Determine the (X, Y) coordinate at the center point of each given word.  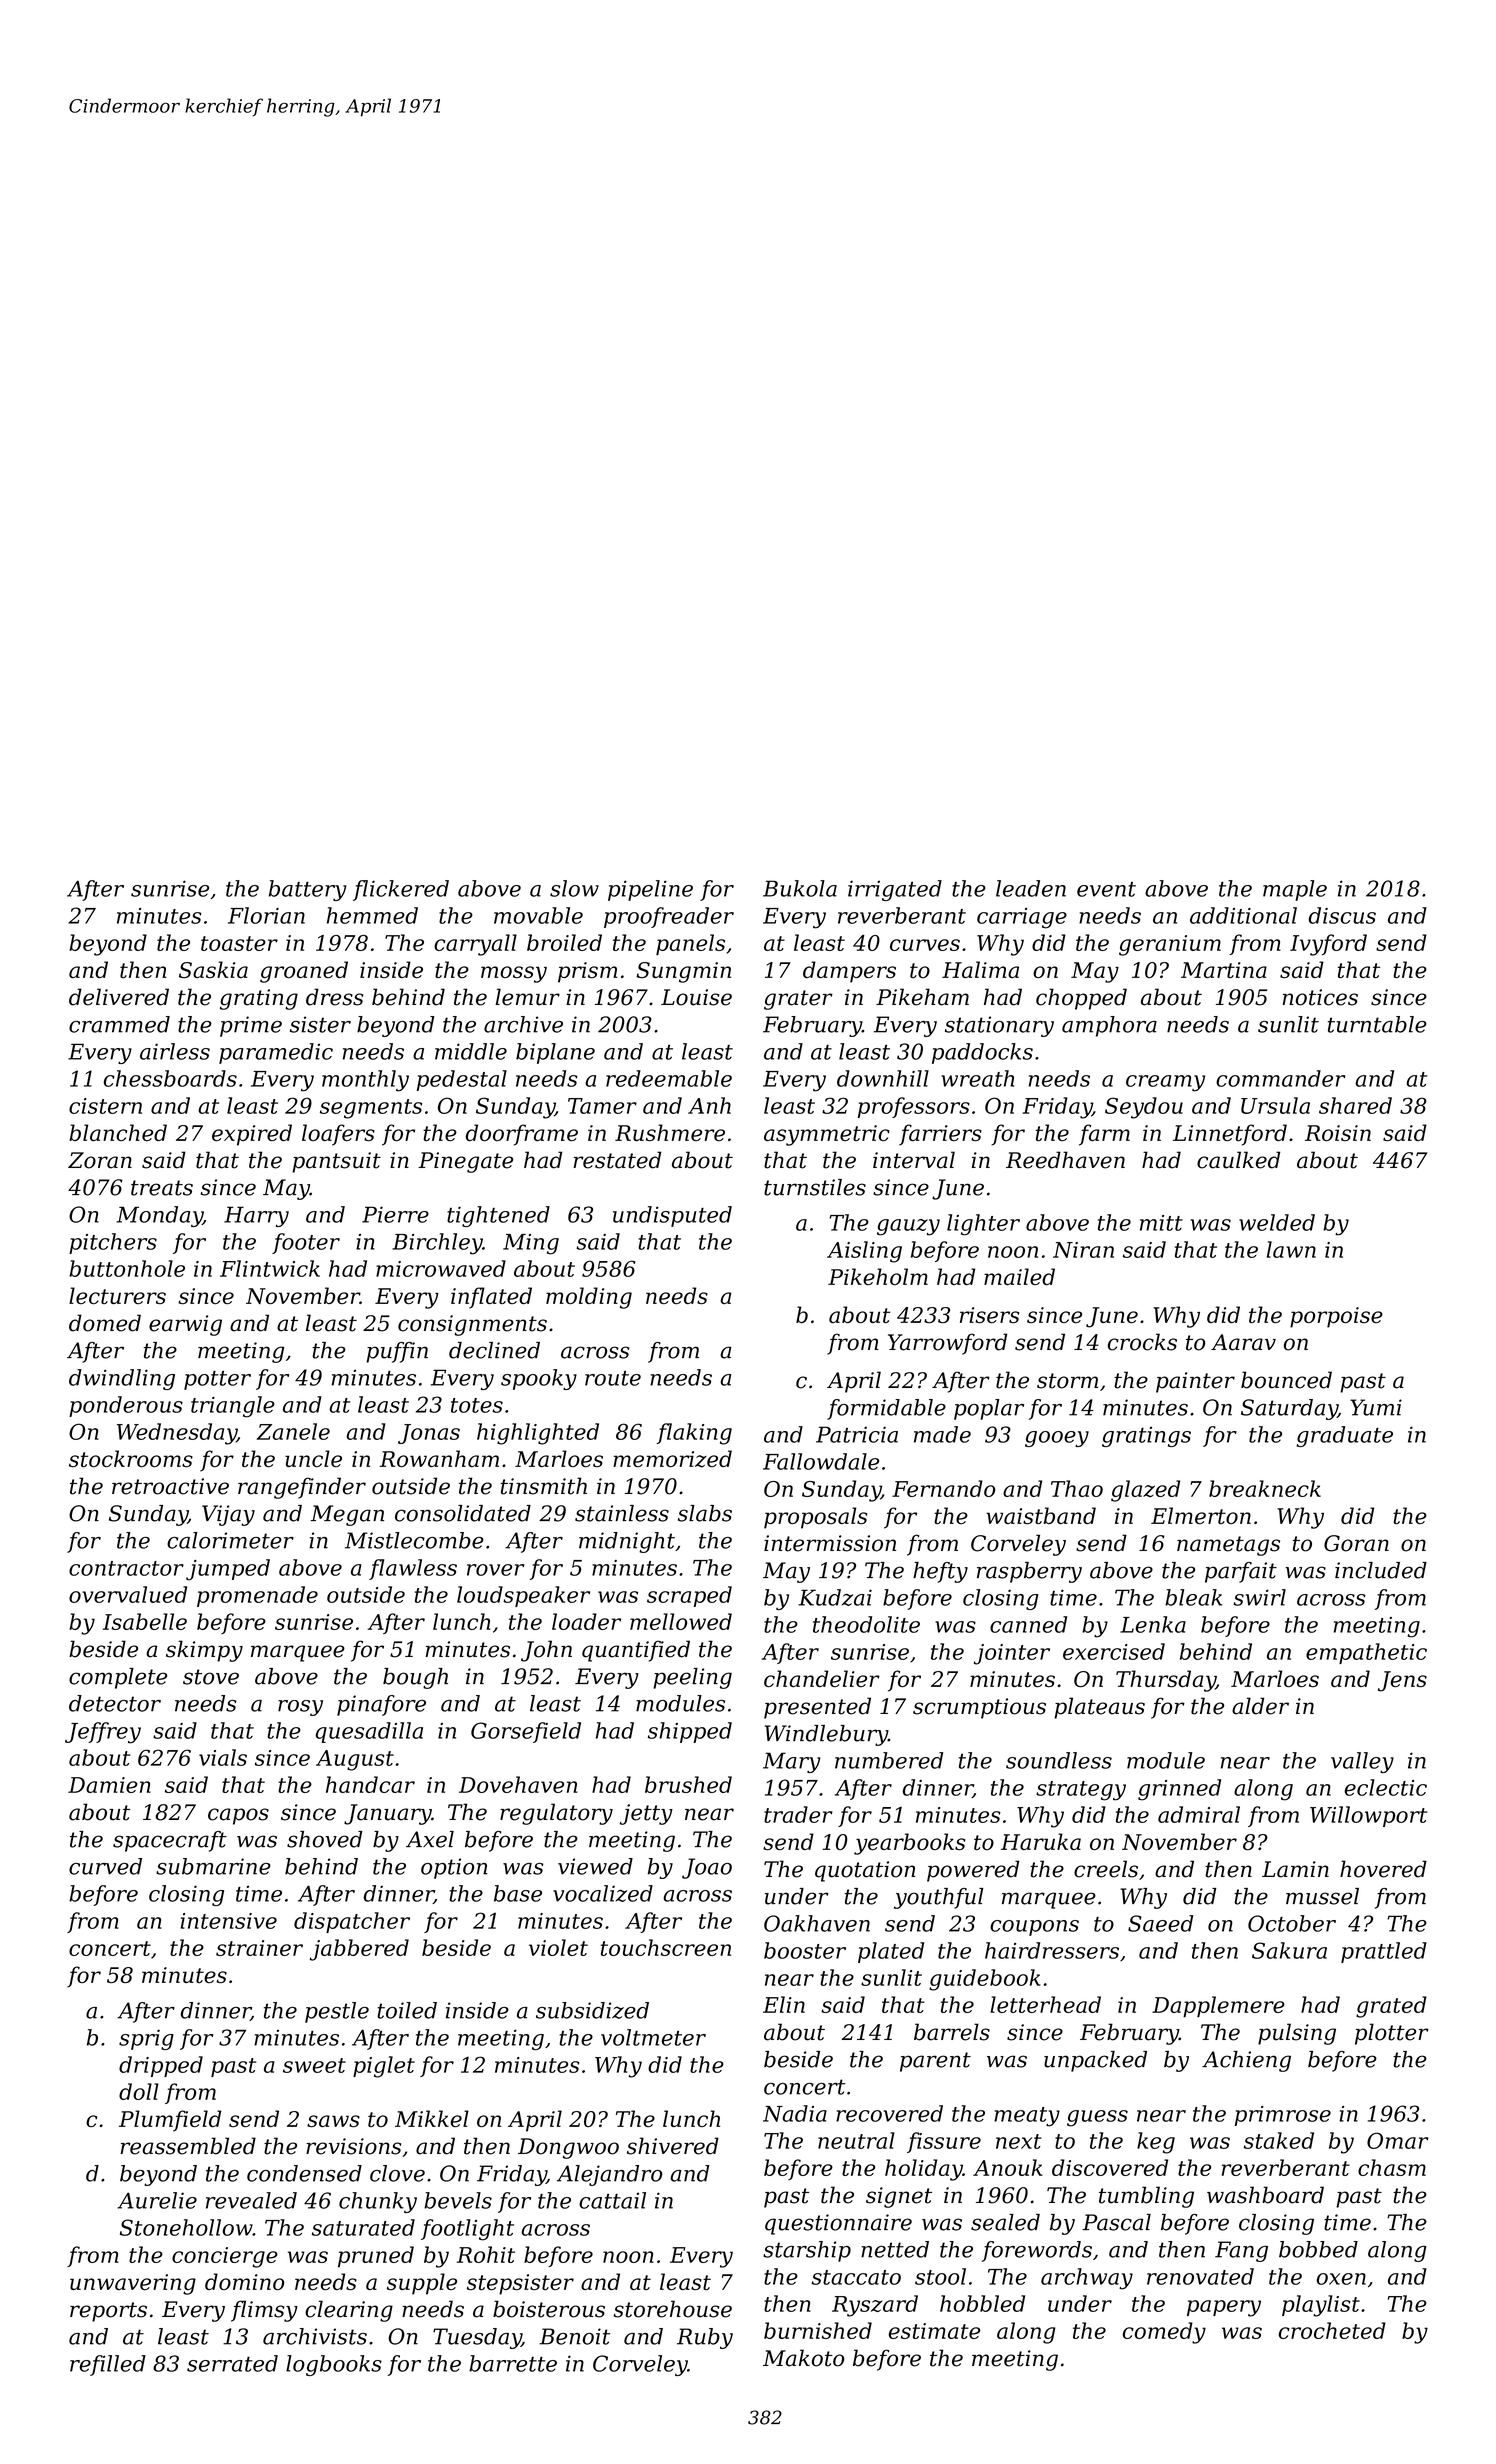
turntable (1377, 1024)
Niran (1083, 1250)
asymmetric (827, 1135)
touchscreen (666, 1947)
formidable (886, 1409)
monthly (365, 1081)
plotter (1392, 2034)
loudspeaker (523, 1596)
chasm (1392, 2167)
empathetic (1366, 1653)
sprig (146, 2039)
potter (217, 1380)
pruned (376, 2256)
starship (807, 2251)
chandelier (822, 1678)
